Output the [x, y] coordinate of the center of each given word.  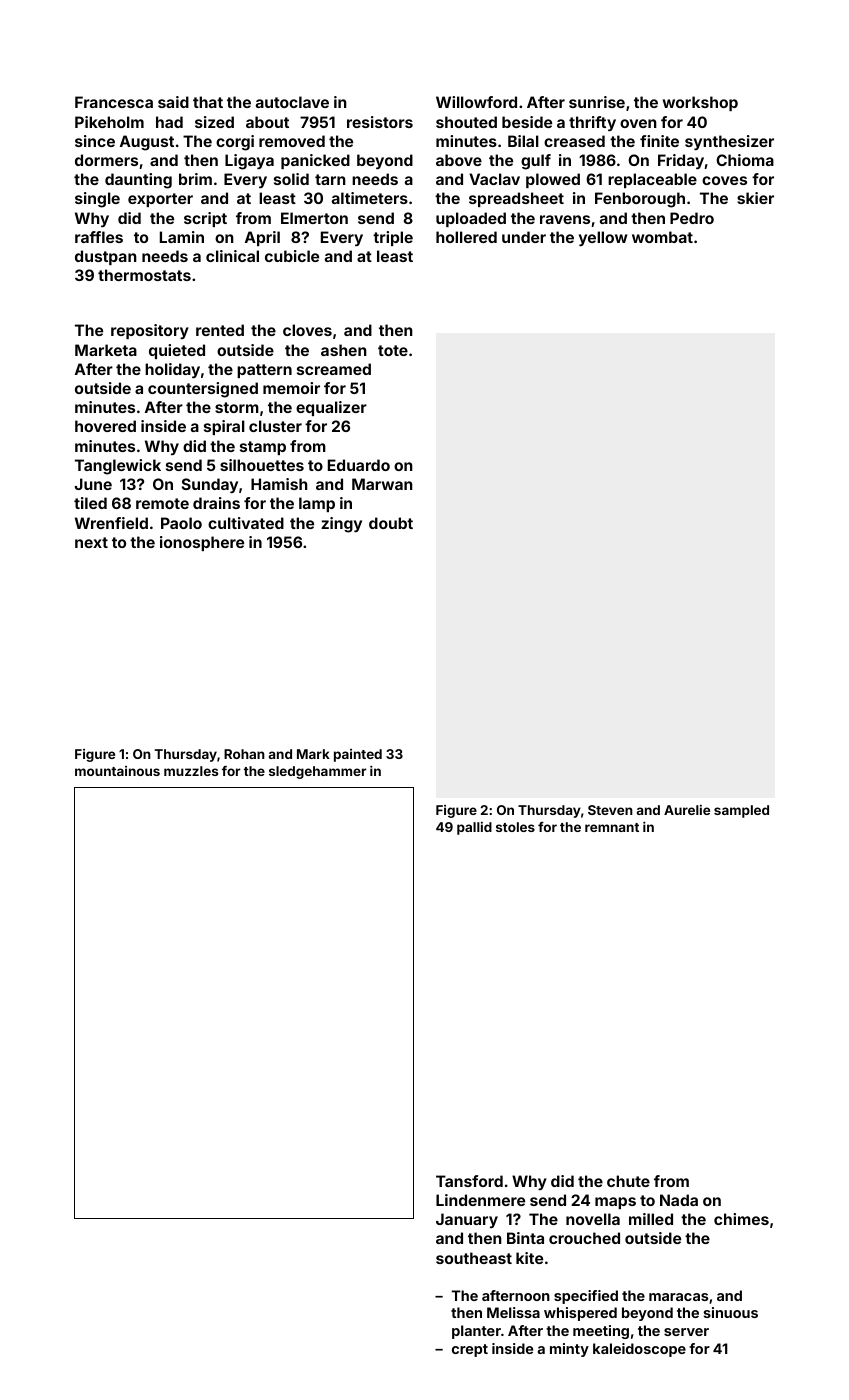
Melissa [513, 1312]
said [173, 102]
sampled [741, 811]
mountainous [117, 771]
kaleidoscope [639, 1350]
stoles [515, 827]
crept [470, 1350]
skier [755, 198]
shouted [466, 122]
